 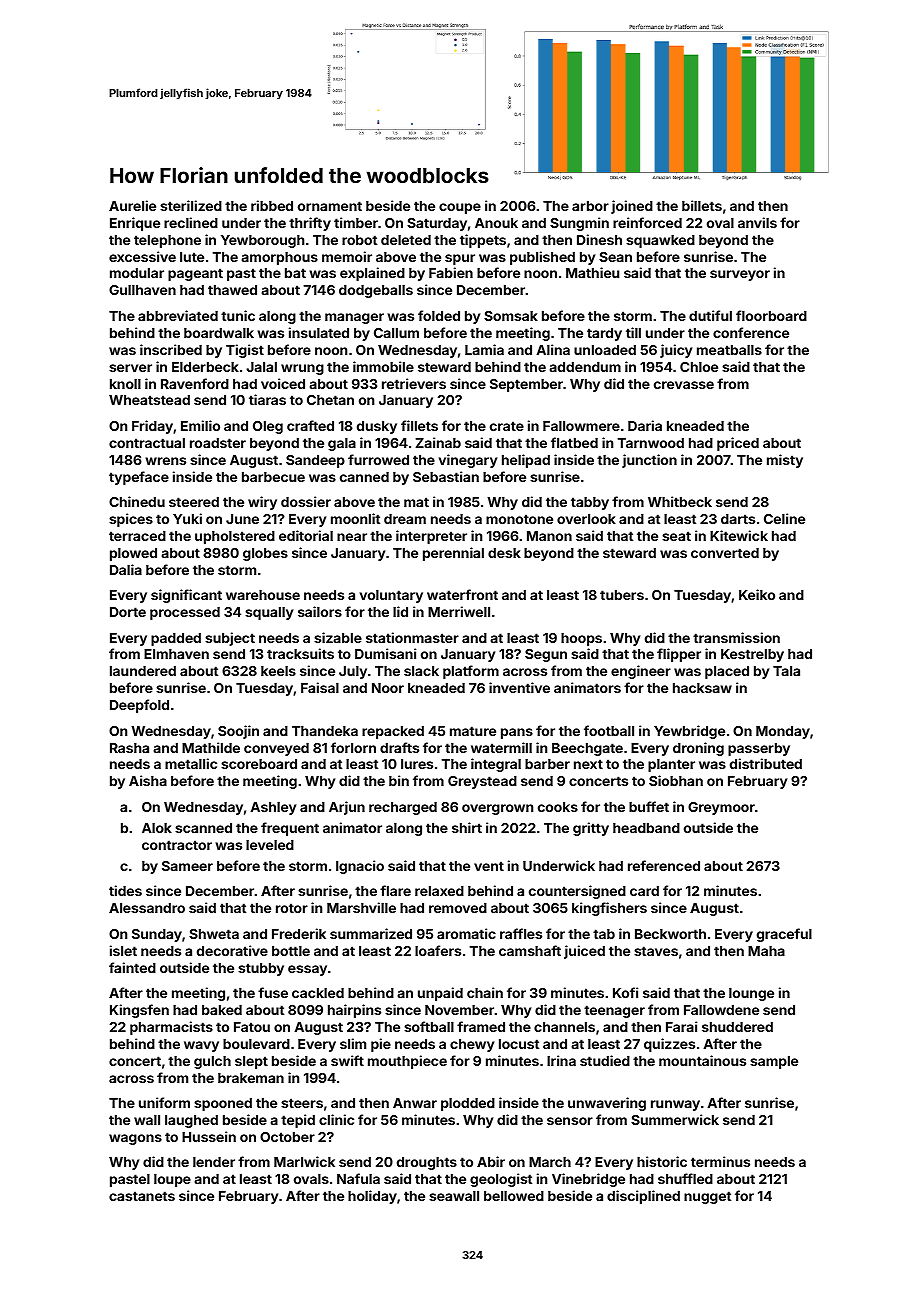 I want to click on Kitewick, so click(x=739, y=535).
